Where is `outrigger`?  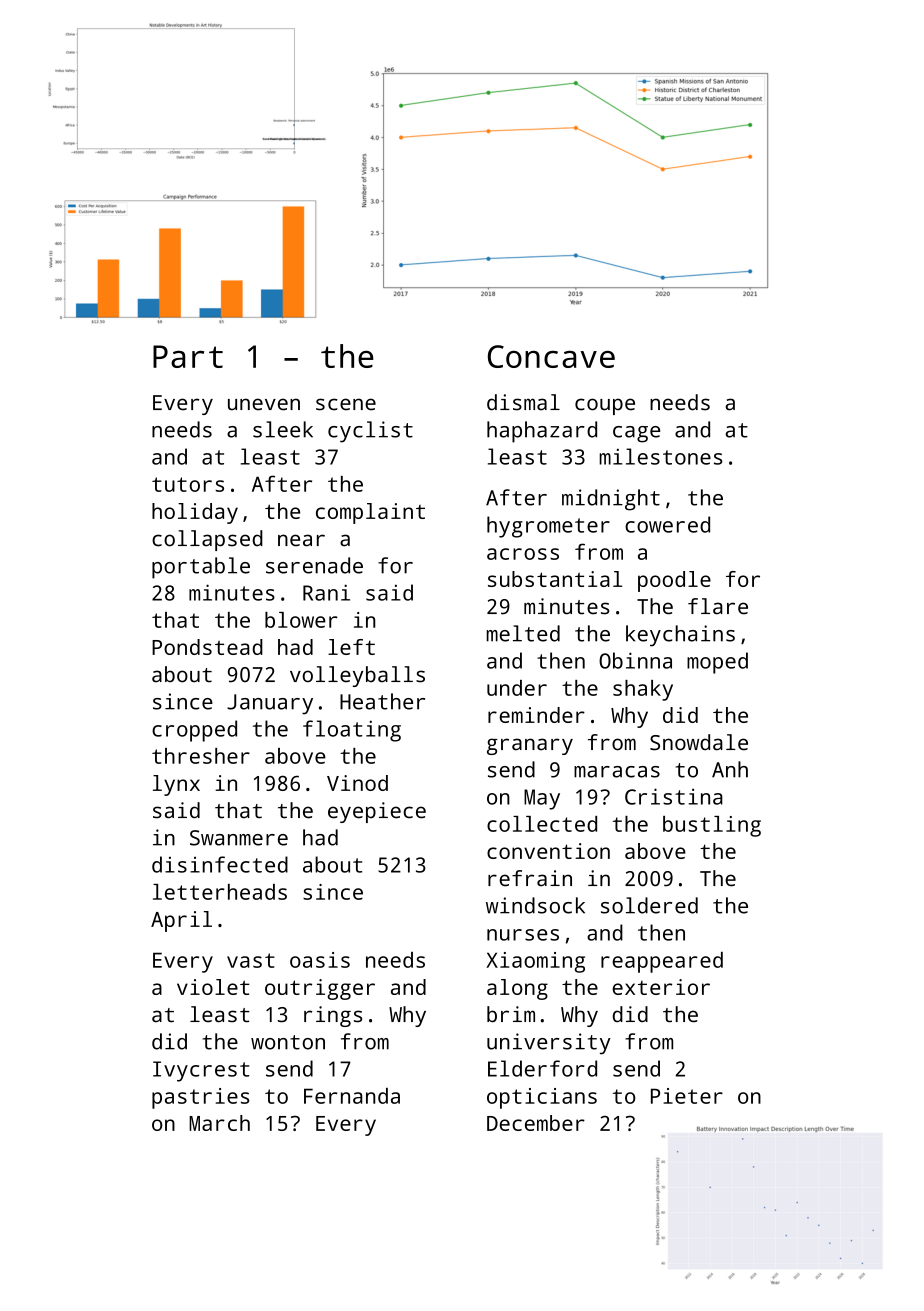 outrigger is located at coordinates (320, 989).
